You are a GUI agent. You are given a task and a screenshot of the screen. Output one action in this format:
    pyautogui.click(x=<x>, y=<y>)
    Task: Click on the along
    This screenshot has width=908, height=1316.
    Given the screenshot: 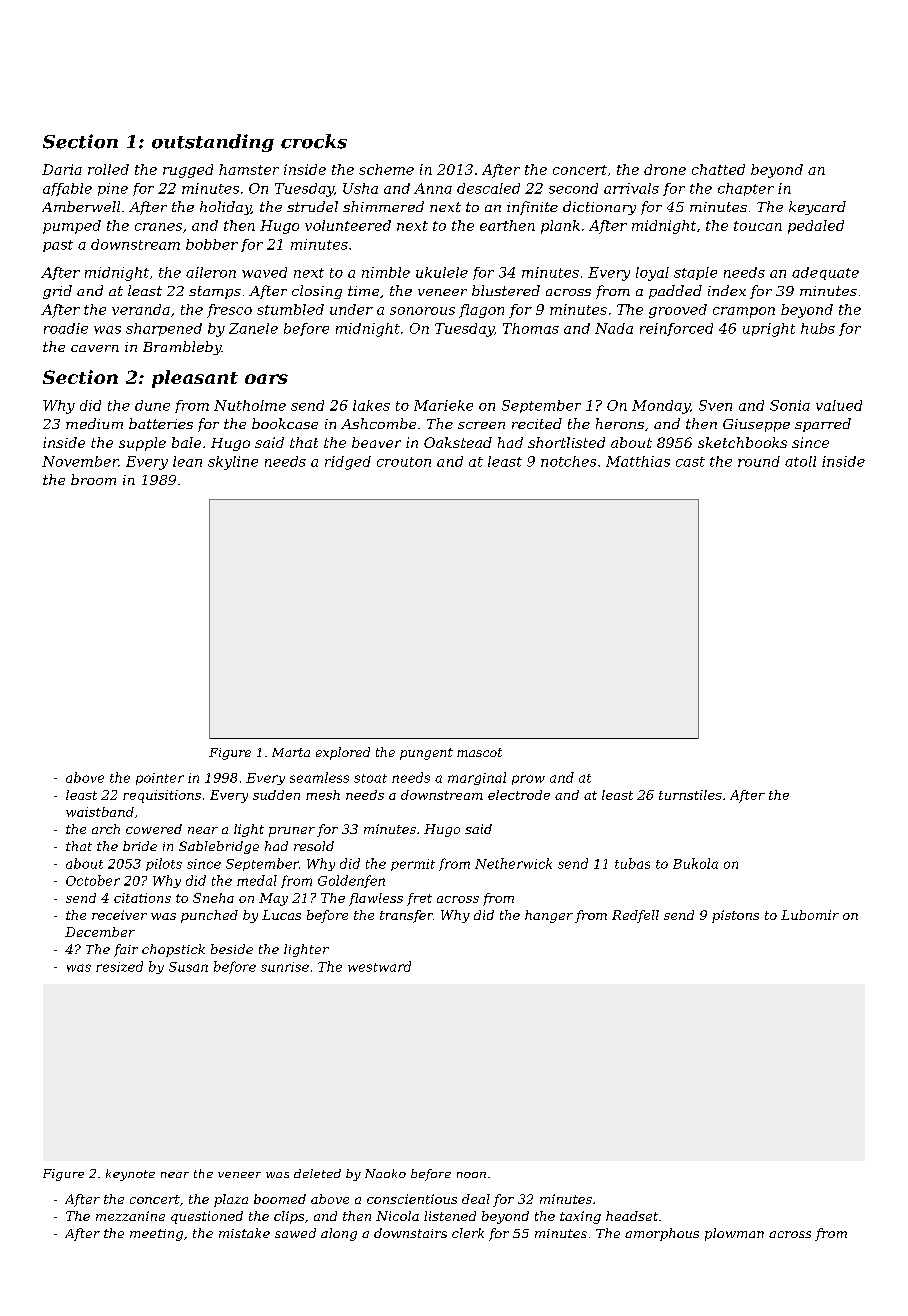 What is the action you would take?
    pyautogui.click(x=339, y=1234)
